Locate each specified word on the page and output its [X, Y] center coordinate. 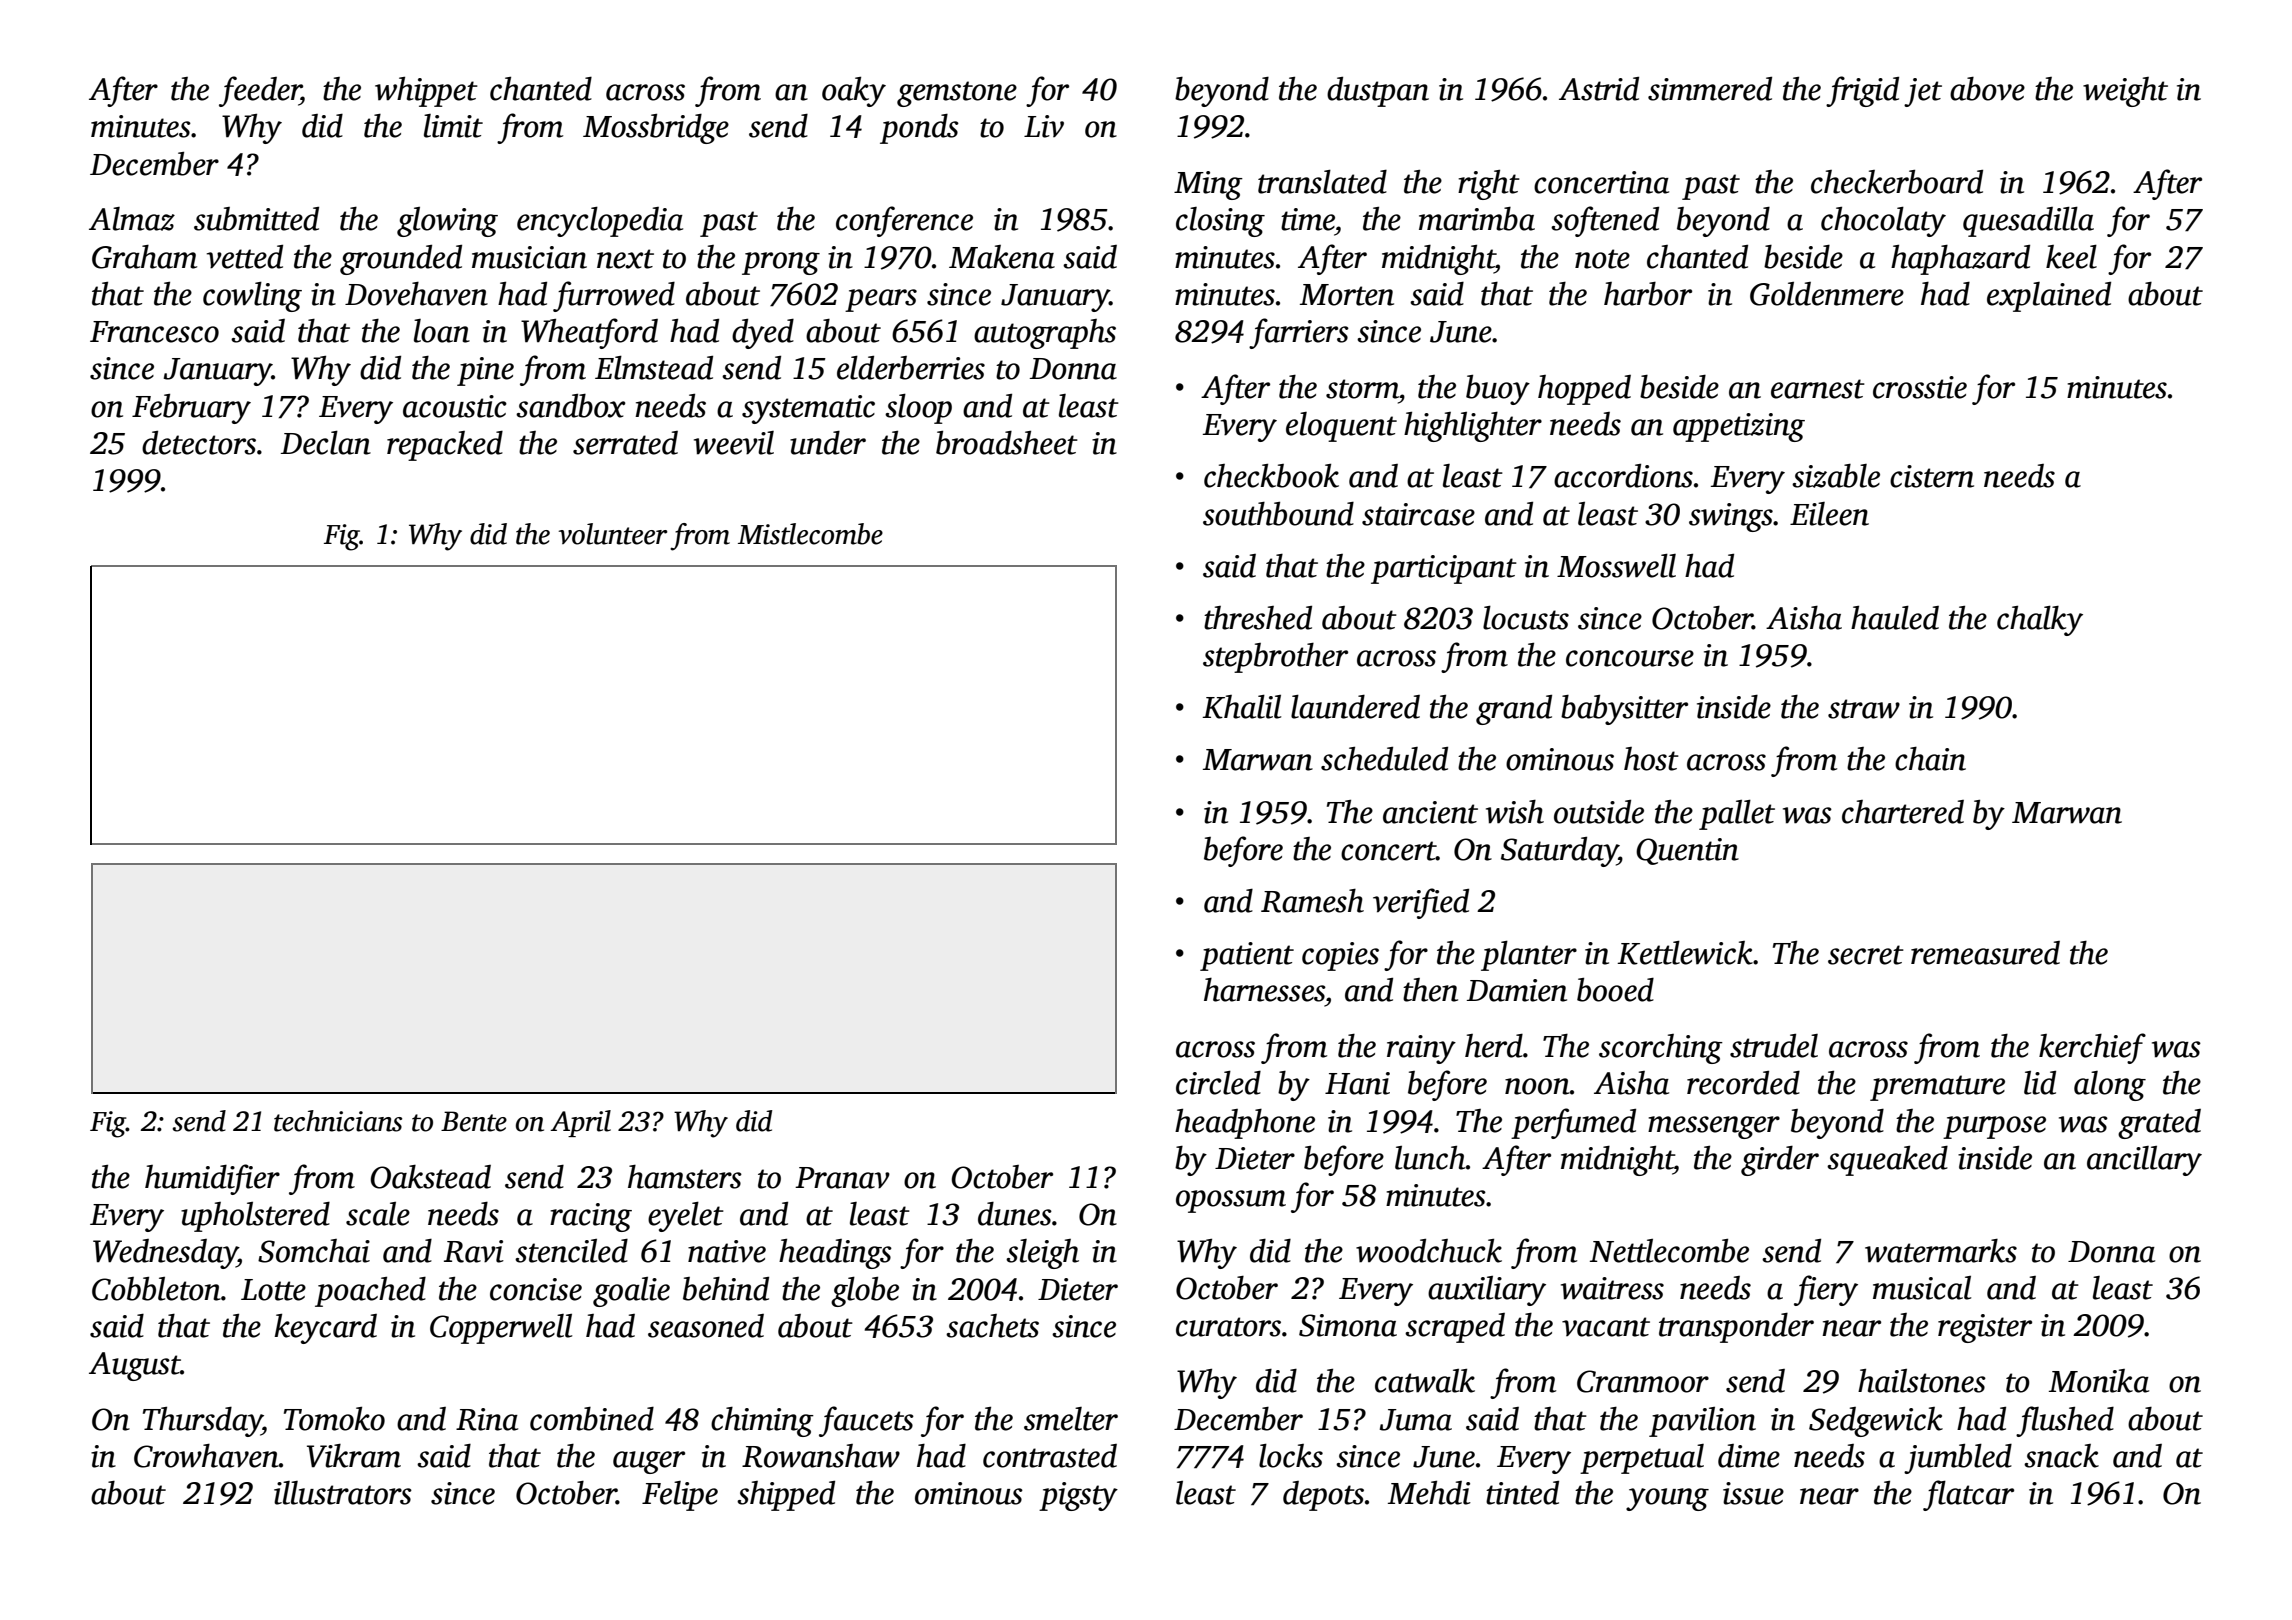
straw [1864, 709]
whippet [426, 92]
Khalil [1241, 707]
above [1987, 89]
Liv [1044, 126]
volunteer [613, 534]
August [135, 1366]
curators [1228, 1327]
